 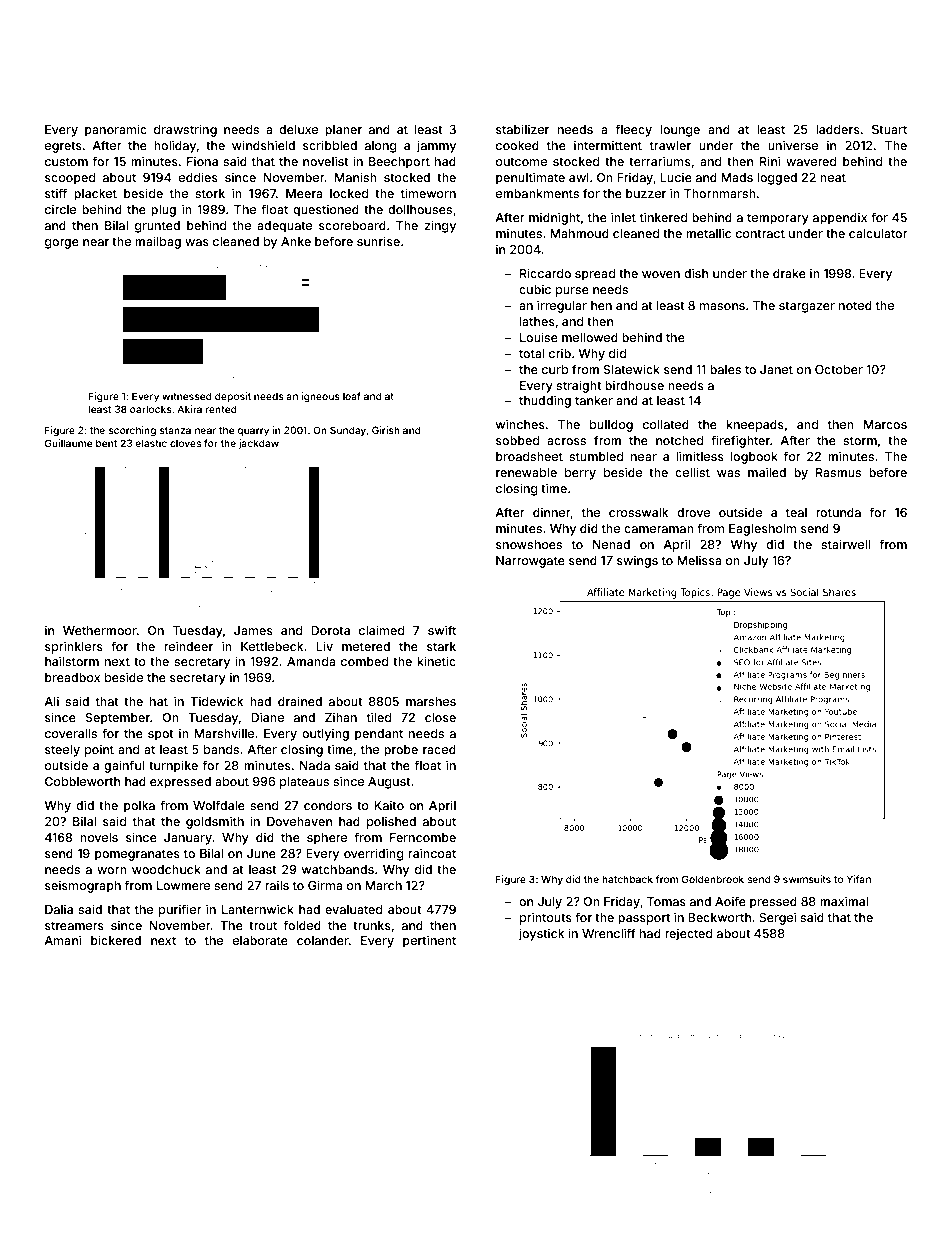 I want to click on sobbed, so click(x=517, y=440).
